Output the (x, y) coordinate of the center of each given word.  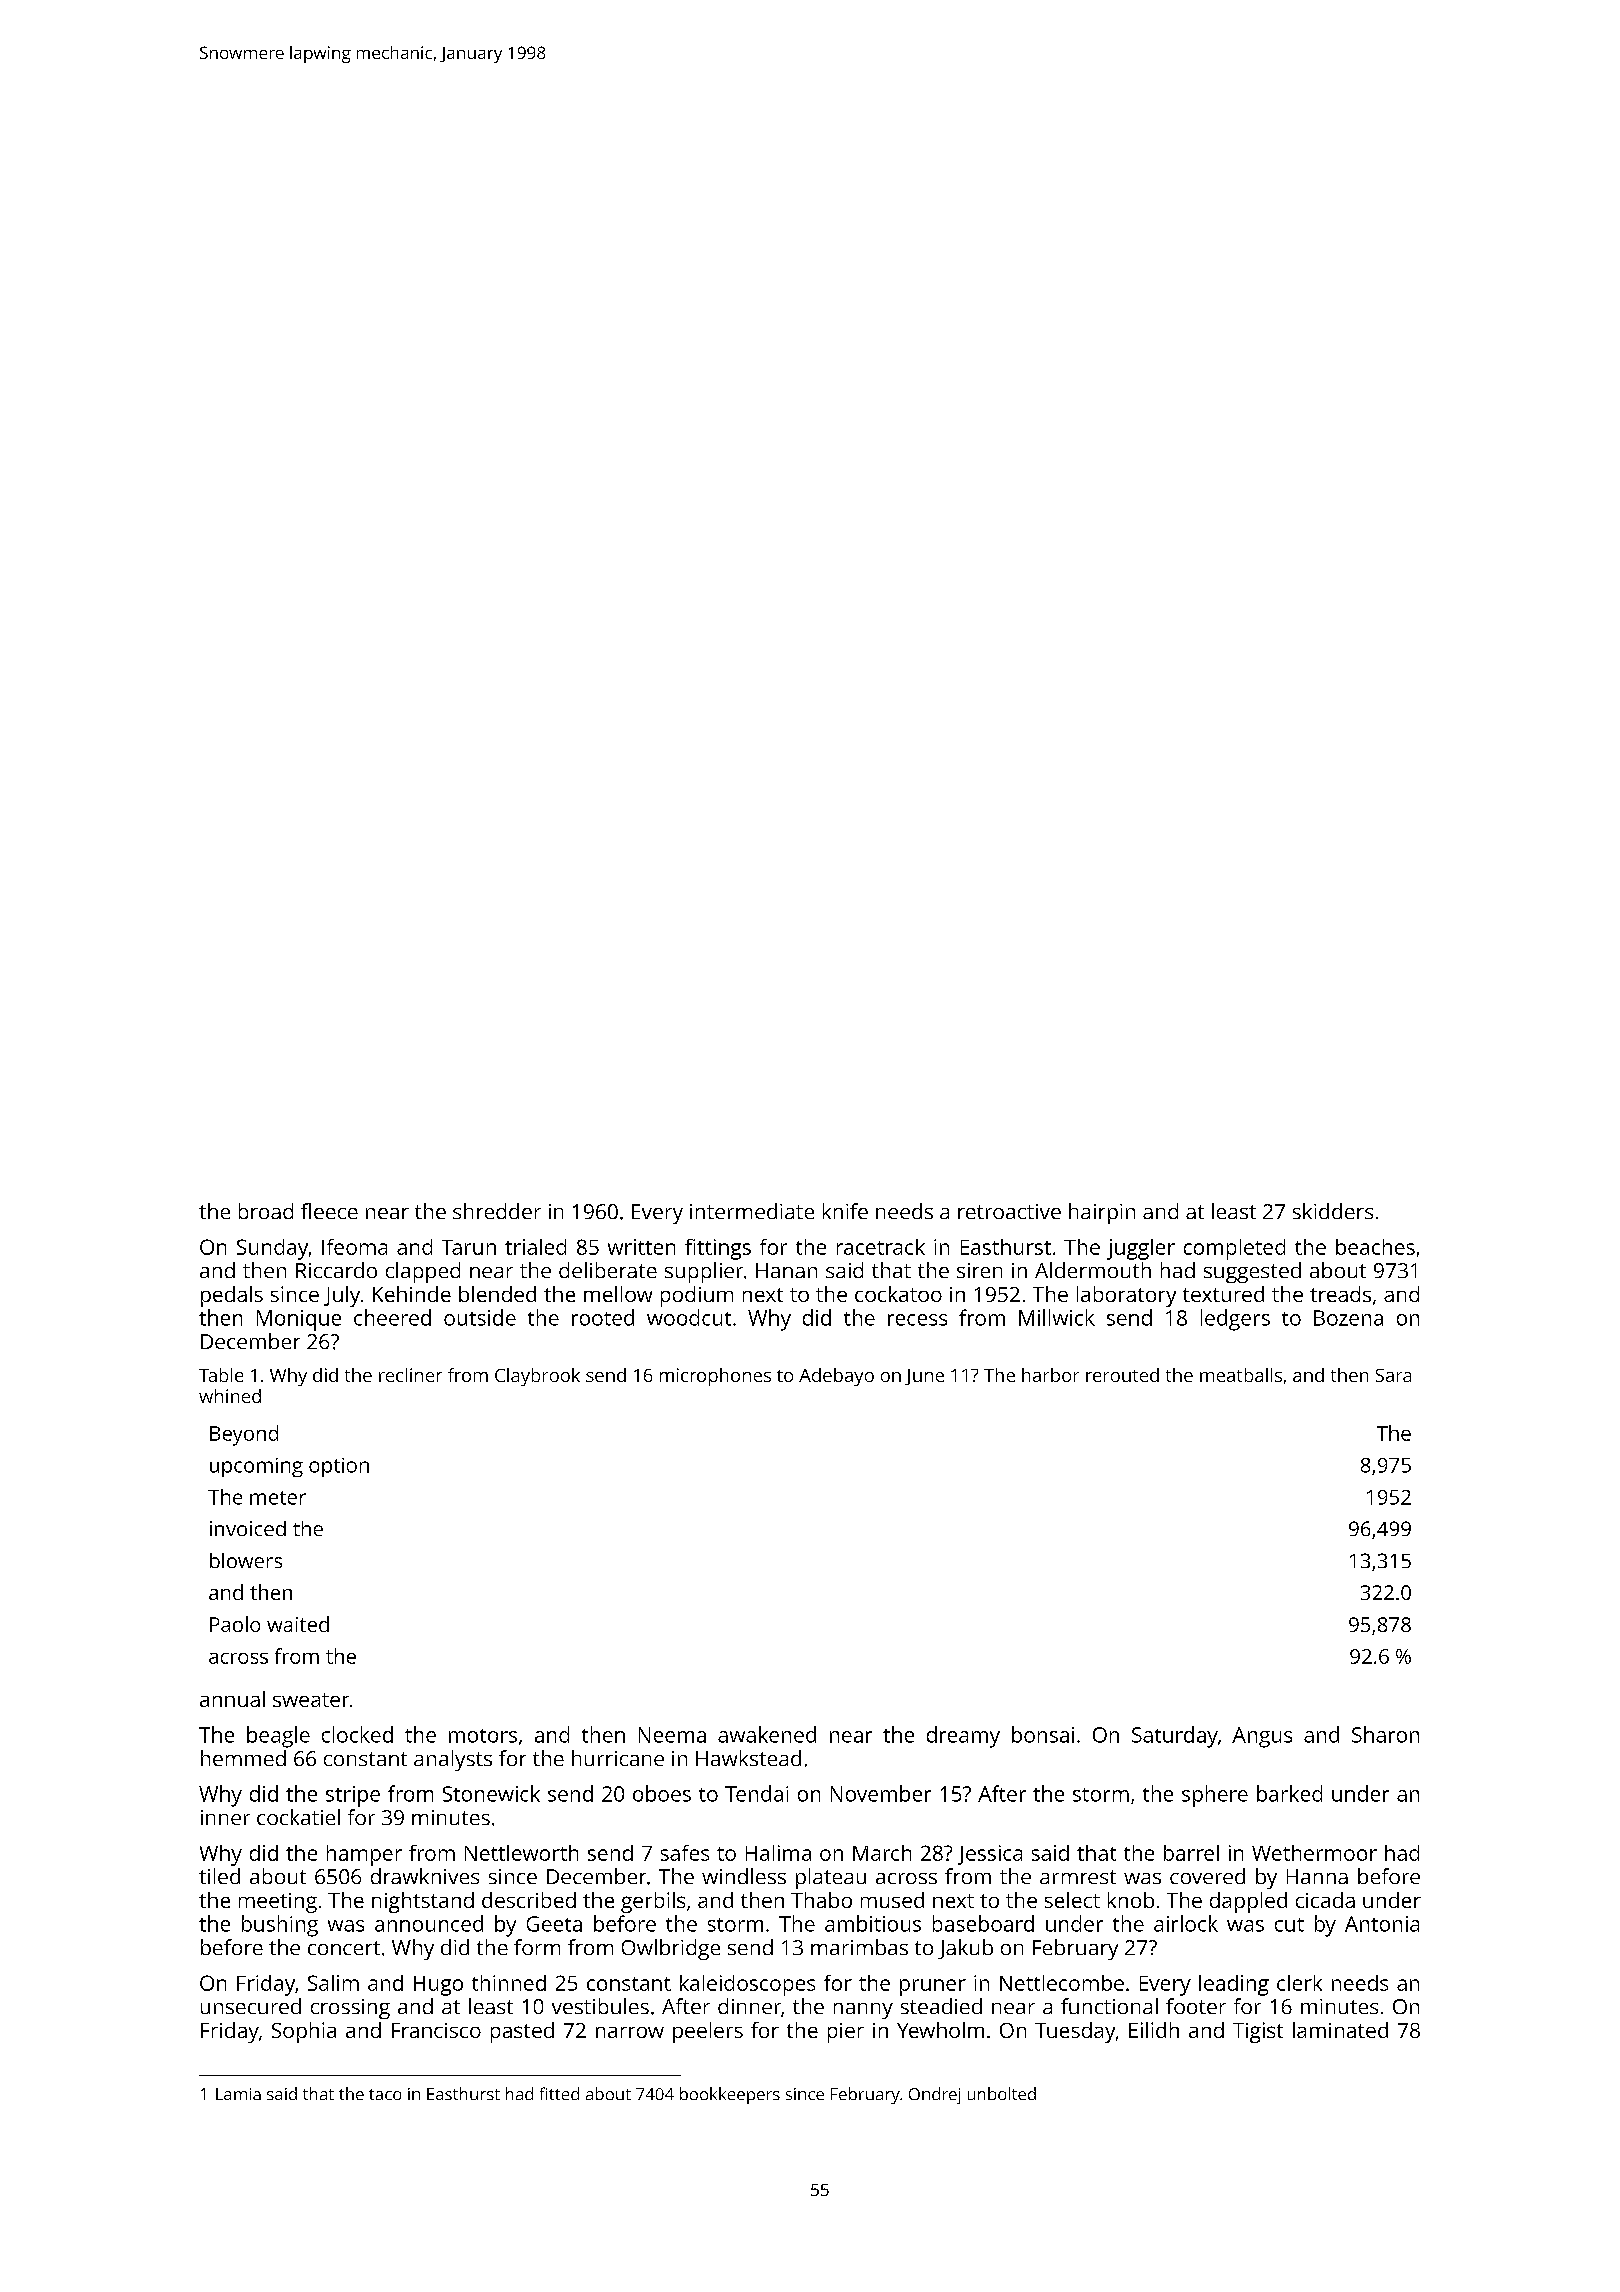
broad (266, 1211)
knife (845, 1211)
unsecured (251, 2006)
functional (1109, 2006)
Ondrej (934, 2095)
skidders (1333, 1211)
